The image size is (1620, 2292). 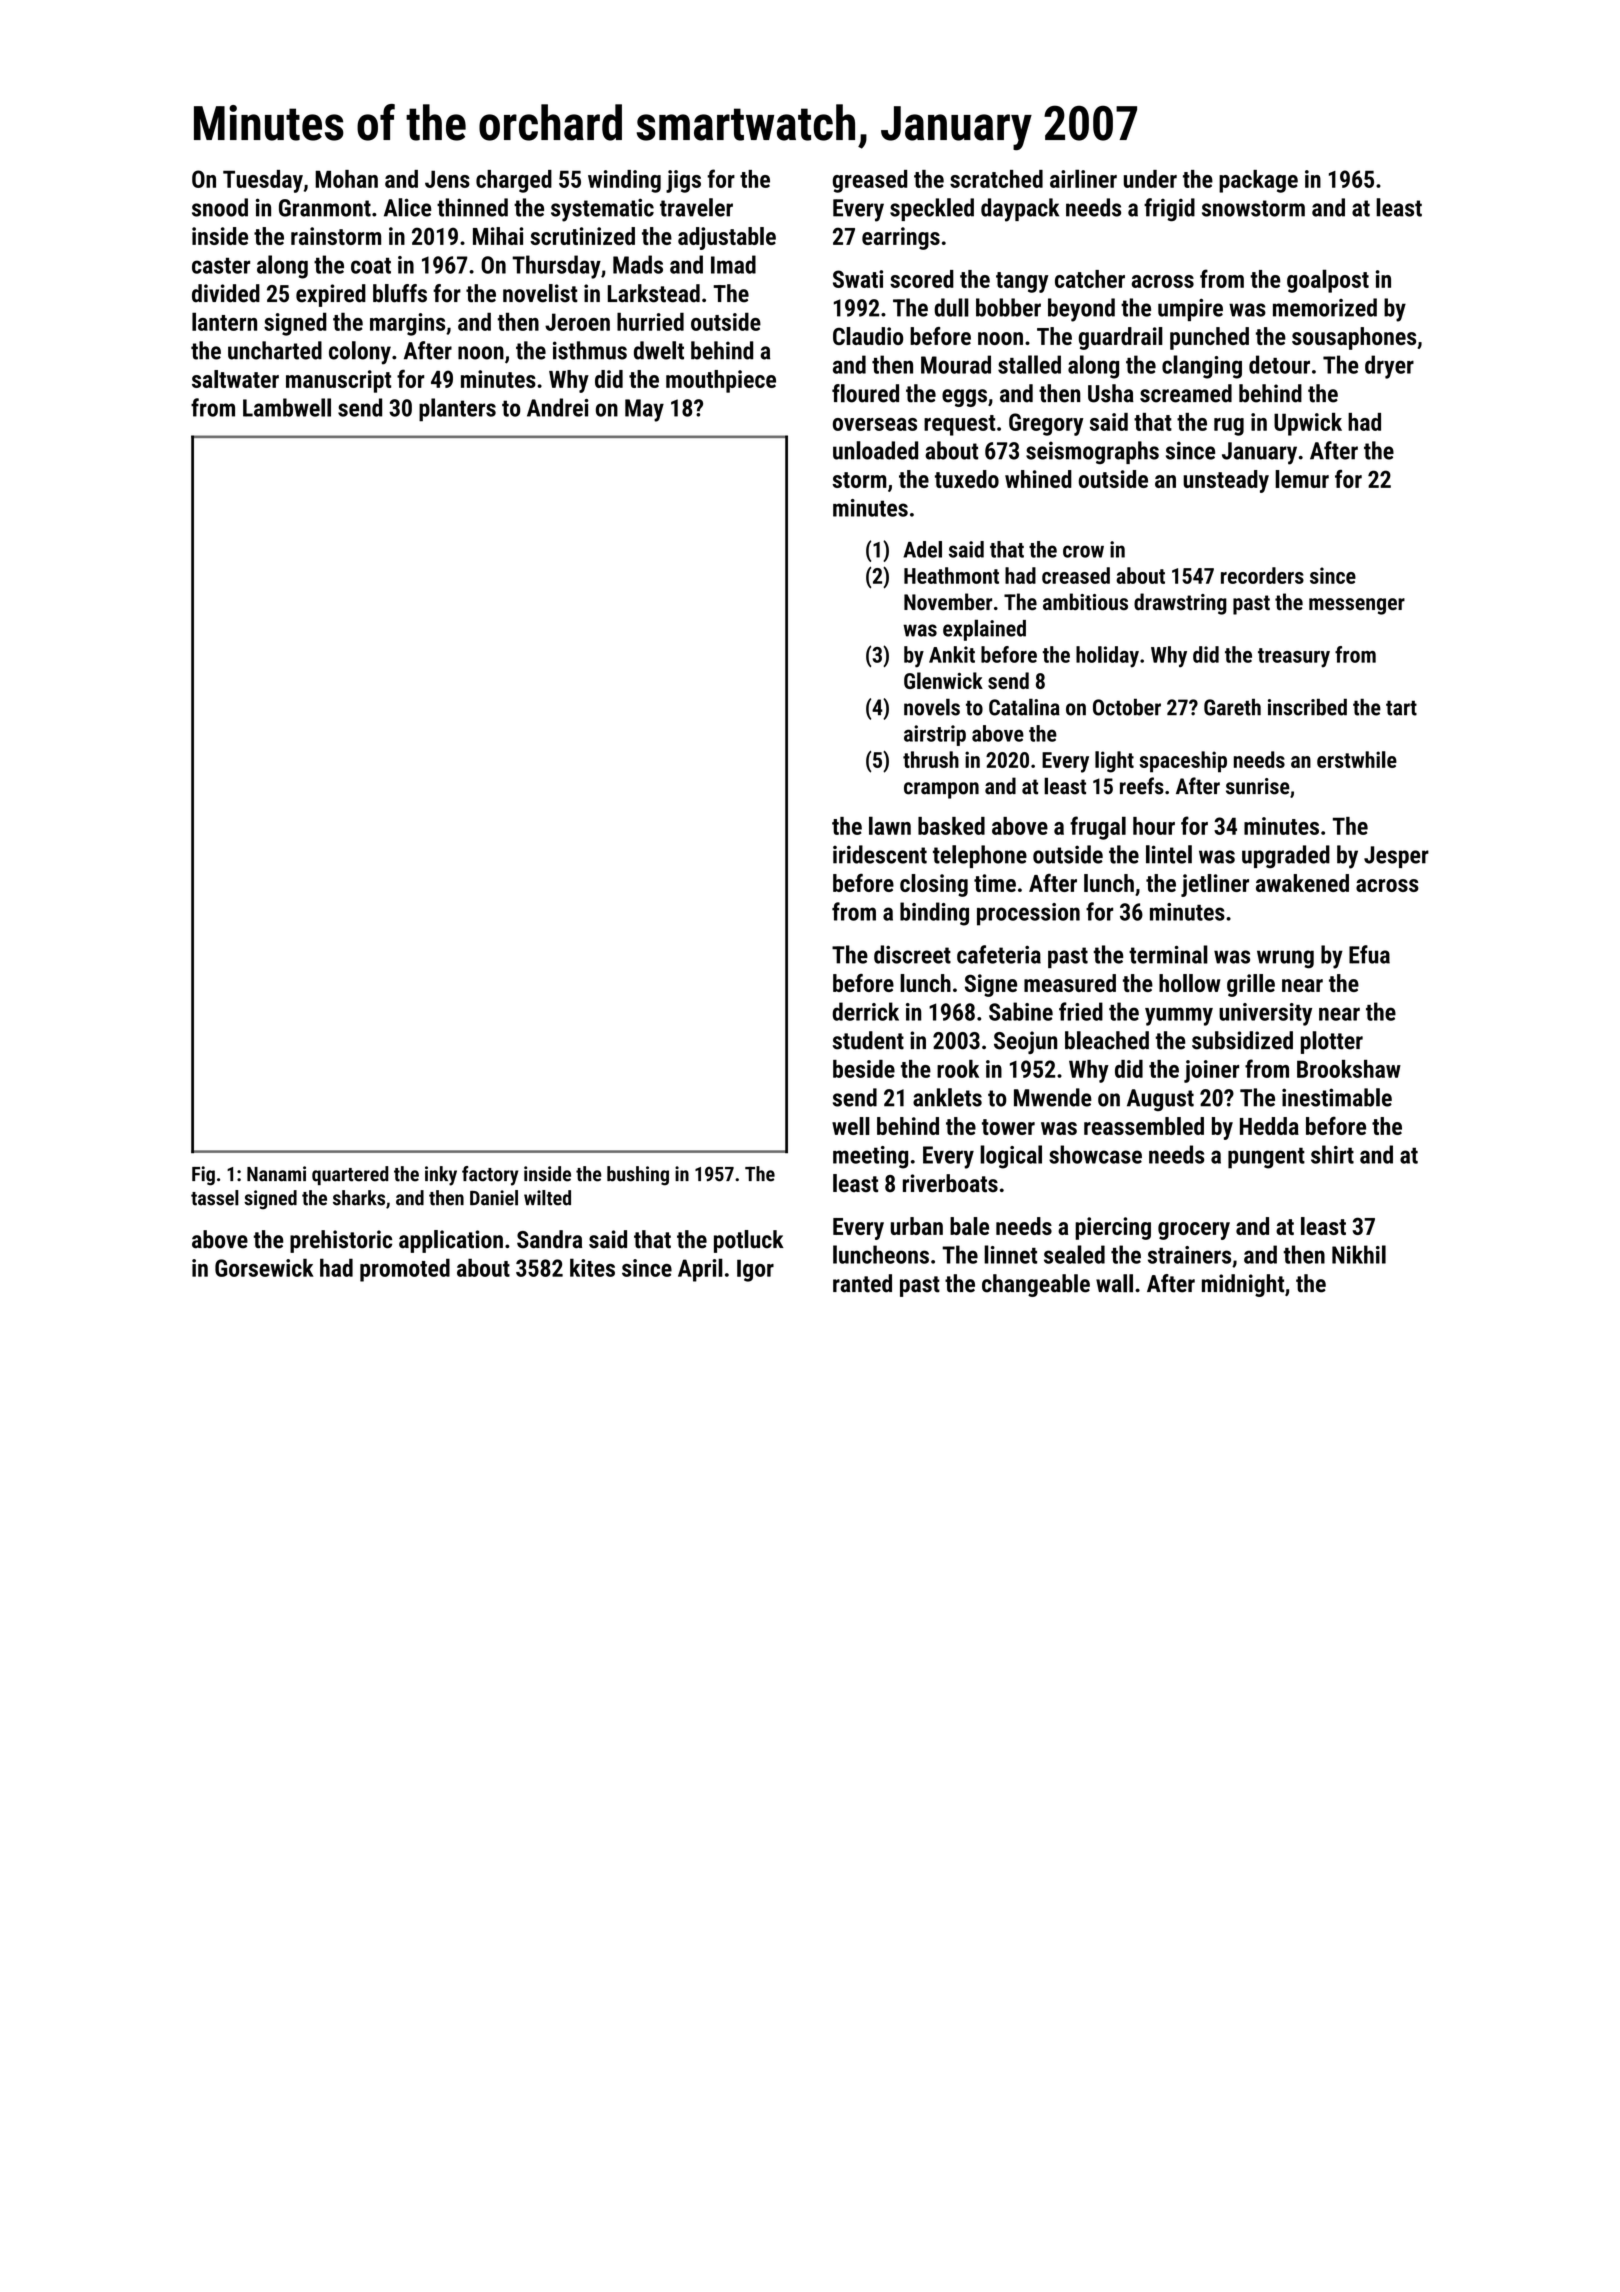 I want to click on Fig, so click(x=203, y=1176).
